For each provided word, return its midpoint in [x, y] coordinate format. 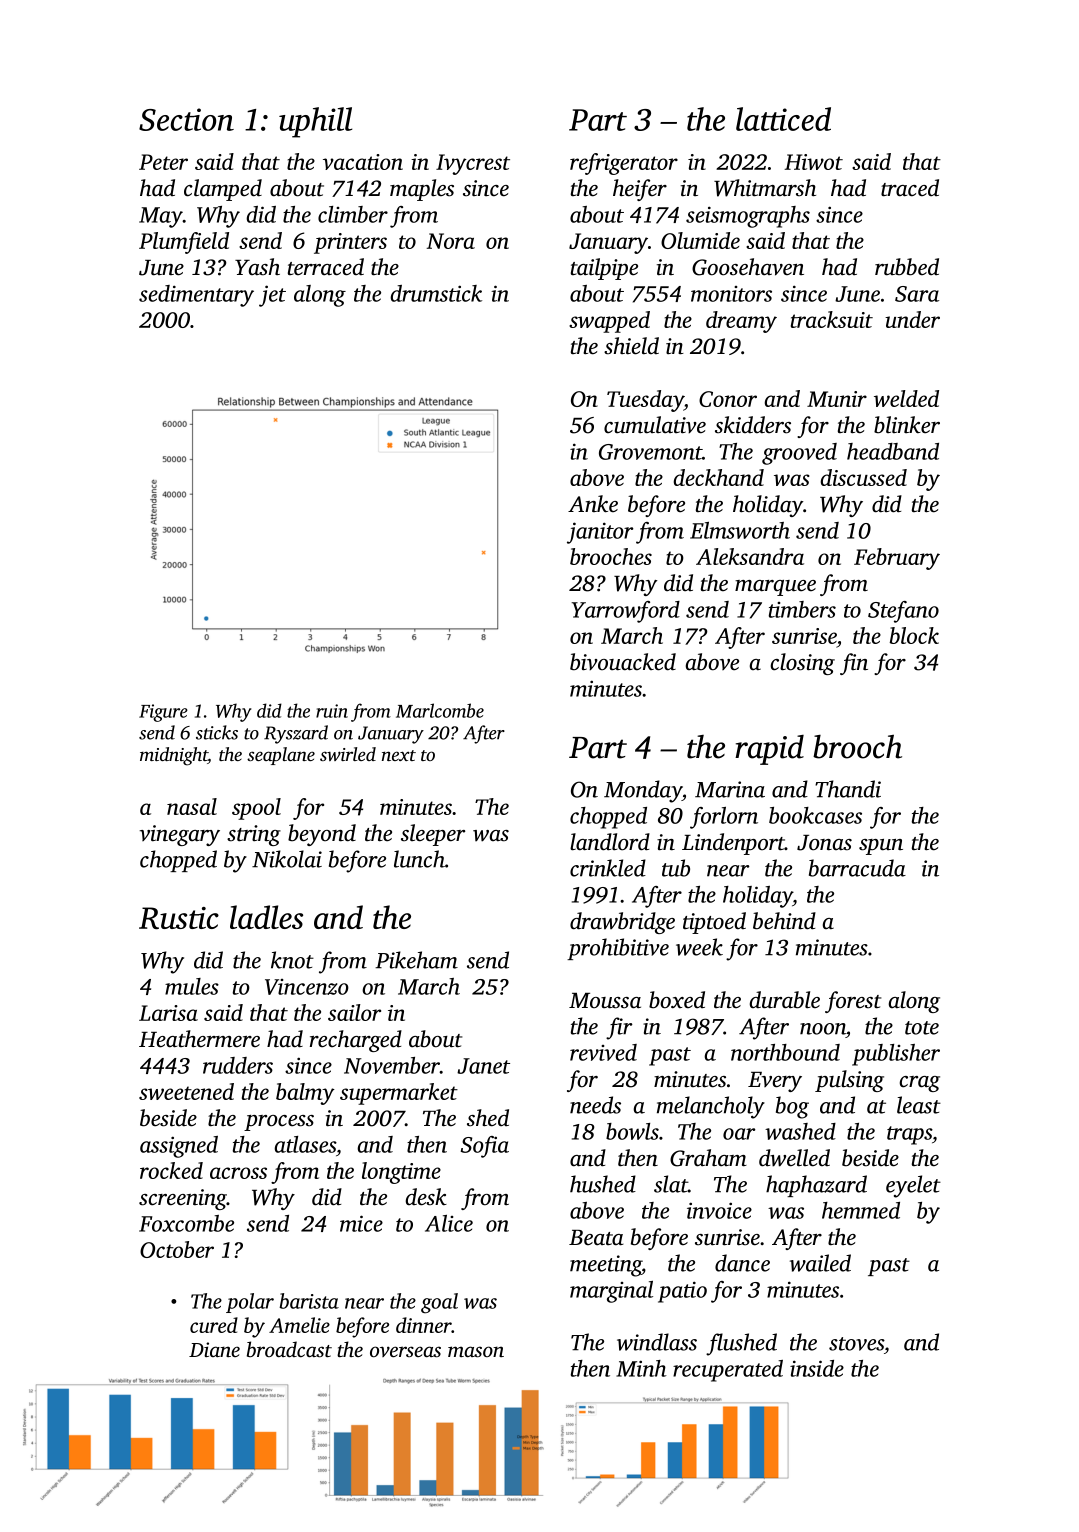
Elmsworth [740, 530]
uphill [315, 122]
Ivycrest [473, 164]
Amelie [299, 1325]
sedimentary [196, 296]
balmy [305, 1094]
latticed [783, 119]
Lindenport [733, 844]
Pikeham [416, 960]
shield [631, 346]
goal [439, 1303]
